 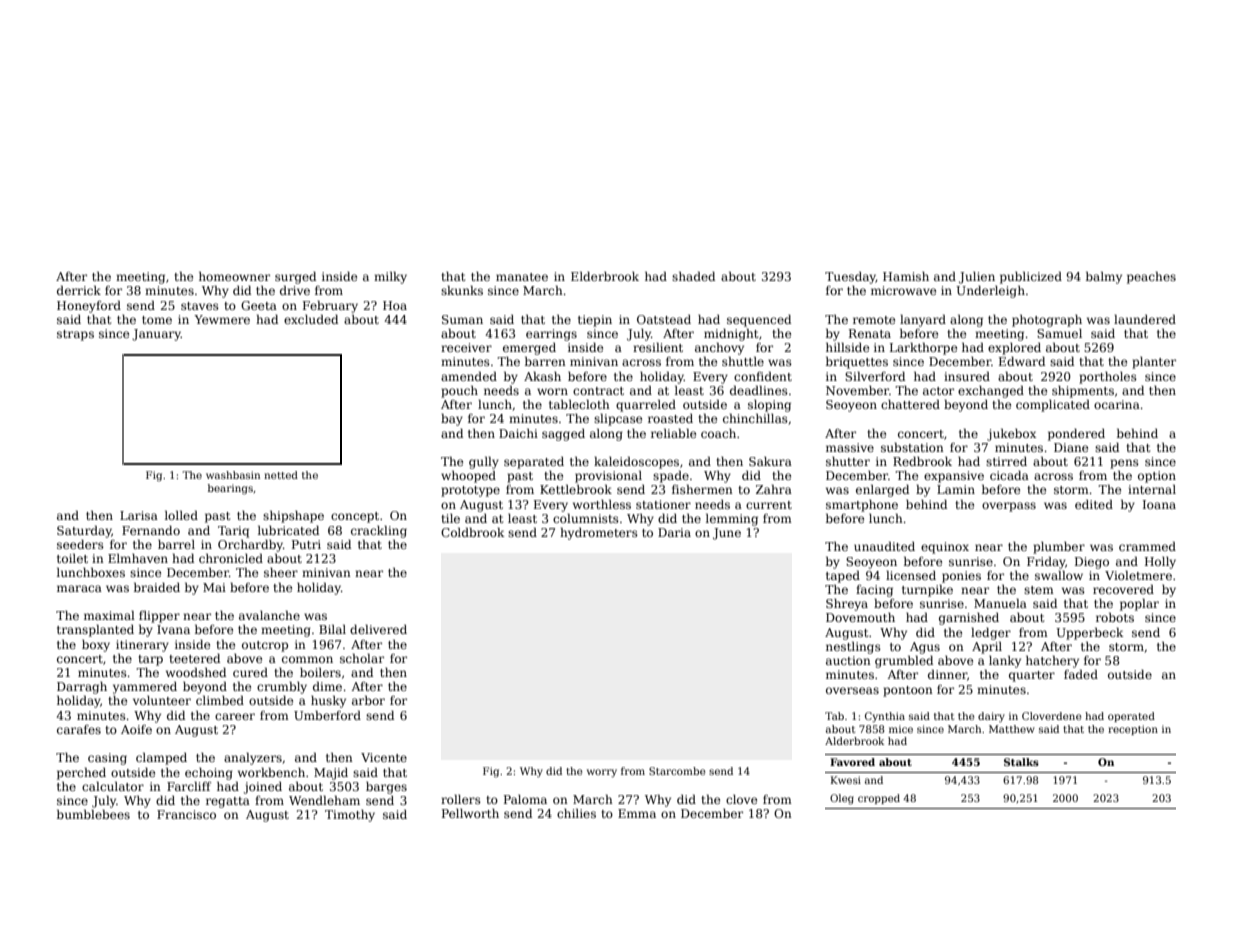 What do you see at coordinates (470, 813) in the screenshot?
I see `Pellworth` at bounding box center [470, 813].
